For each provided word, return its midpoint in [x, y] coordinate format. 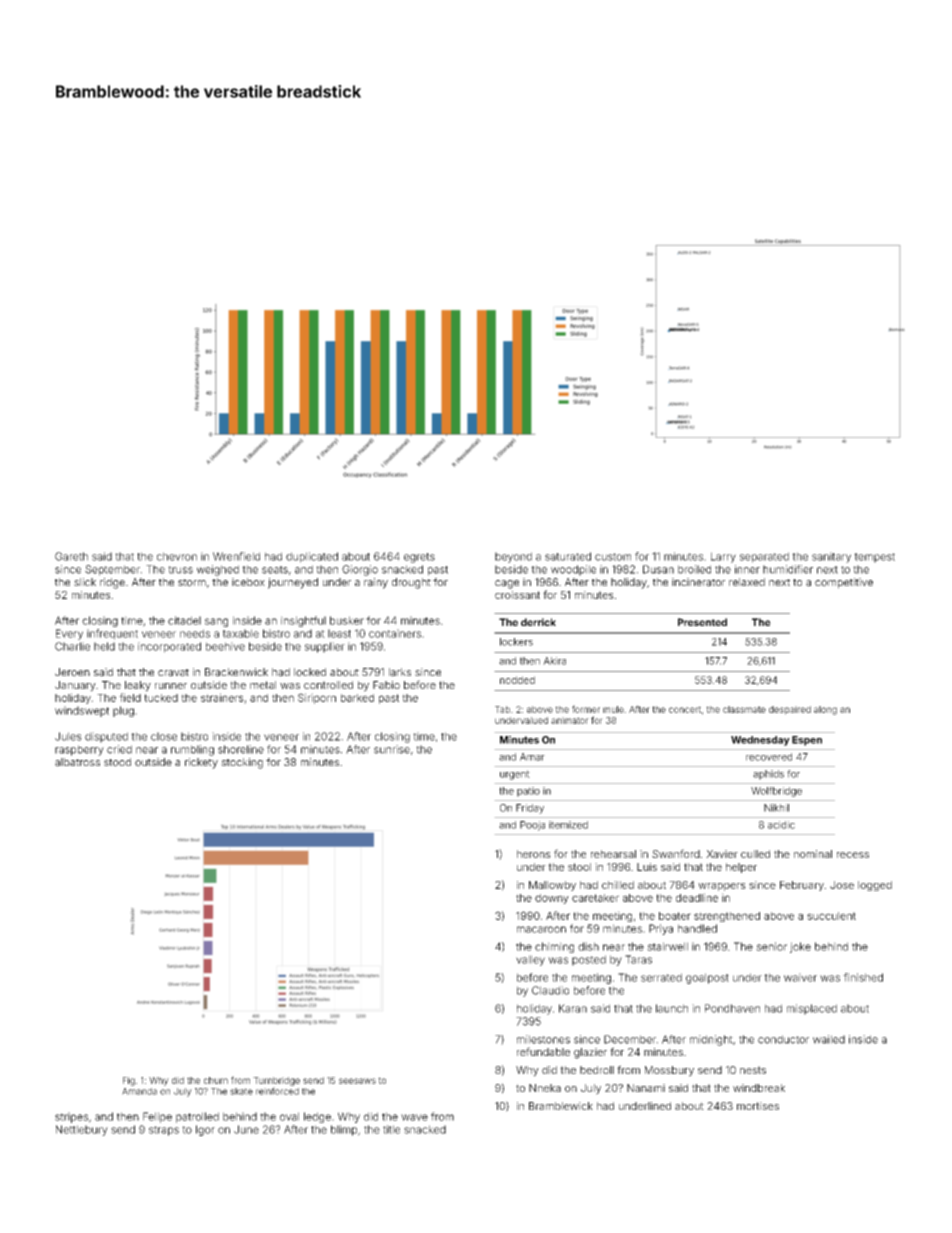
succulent [831, 916]
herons [534, 854]
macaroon [541, 929]
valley [530, 960]
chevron [177, 556]
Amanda [139, 1091]
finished [863, 977]
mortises [758, 1106]
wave [414, 1117]
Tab [502, 709]
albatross [77, 762]
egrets [419, 558]
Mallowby [552, 886]
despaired [790, 710]
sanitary [831, 557]
